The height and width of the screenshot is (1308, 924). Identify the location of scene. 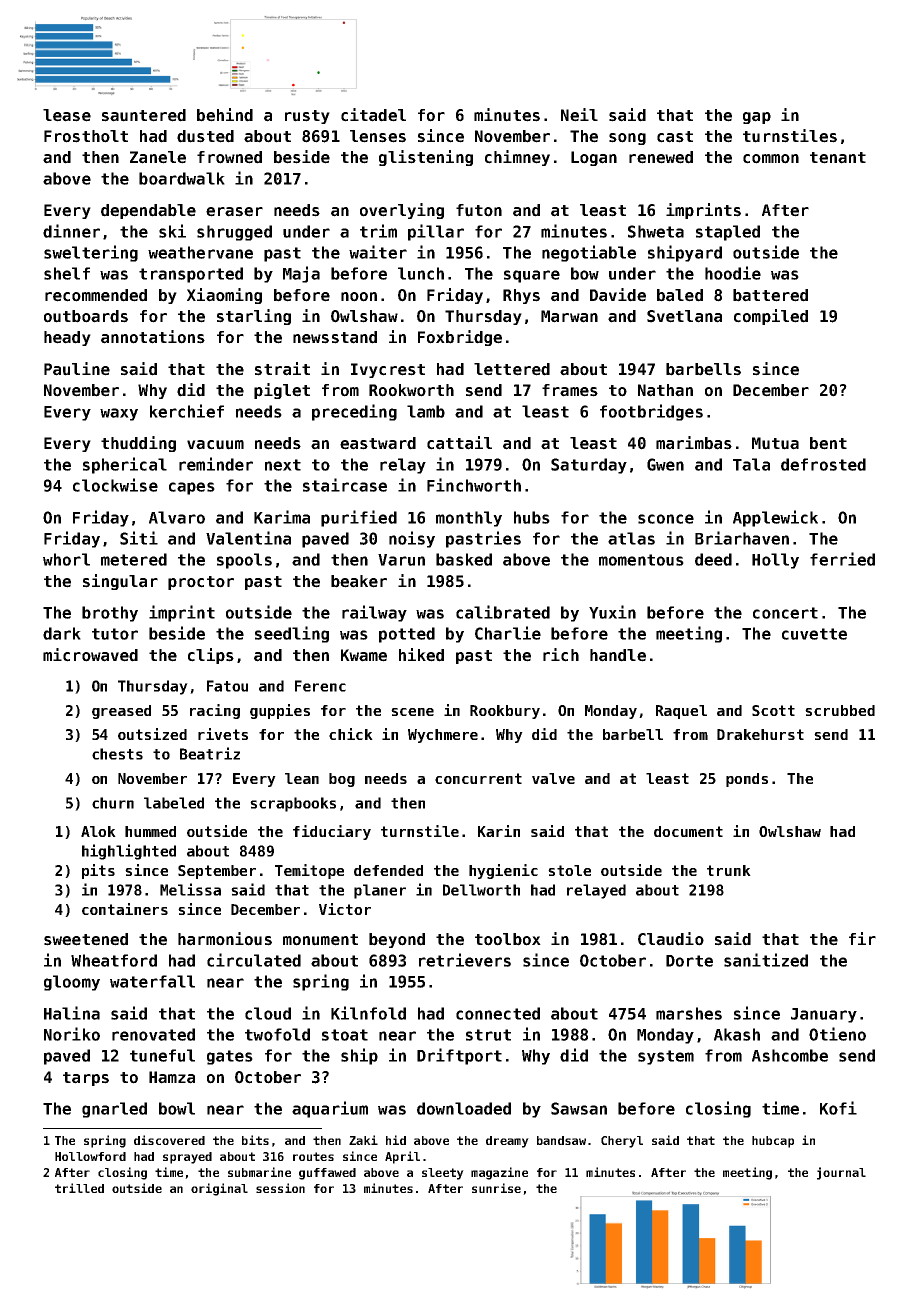
(412, 712).
